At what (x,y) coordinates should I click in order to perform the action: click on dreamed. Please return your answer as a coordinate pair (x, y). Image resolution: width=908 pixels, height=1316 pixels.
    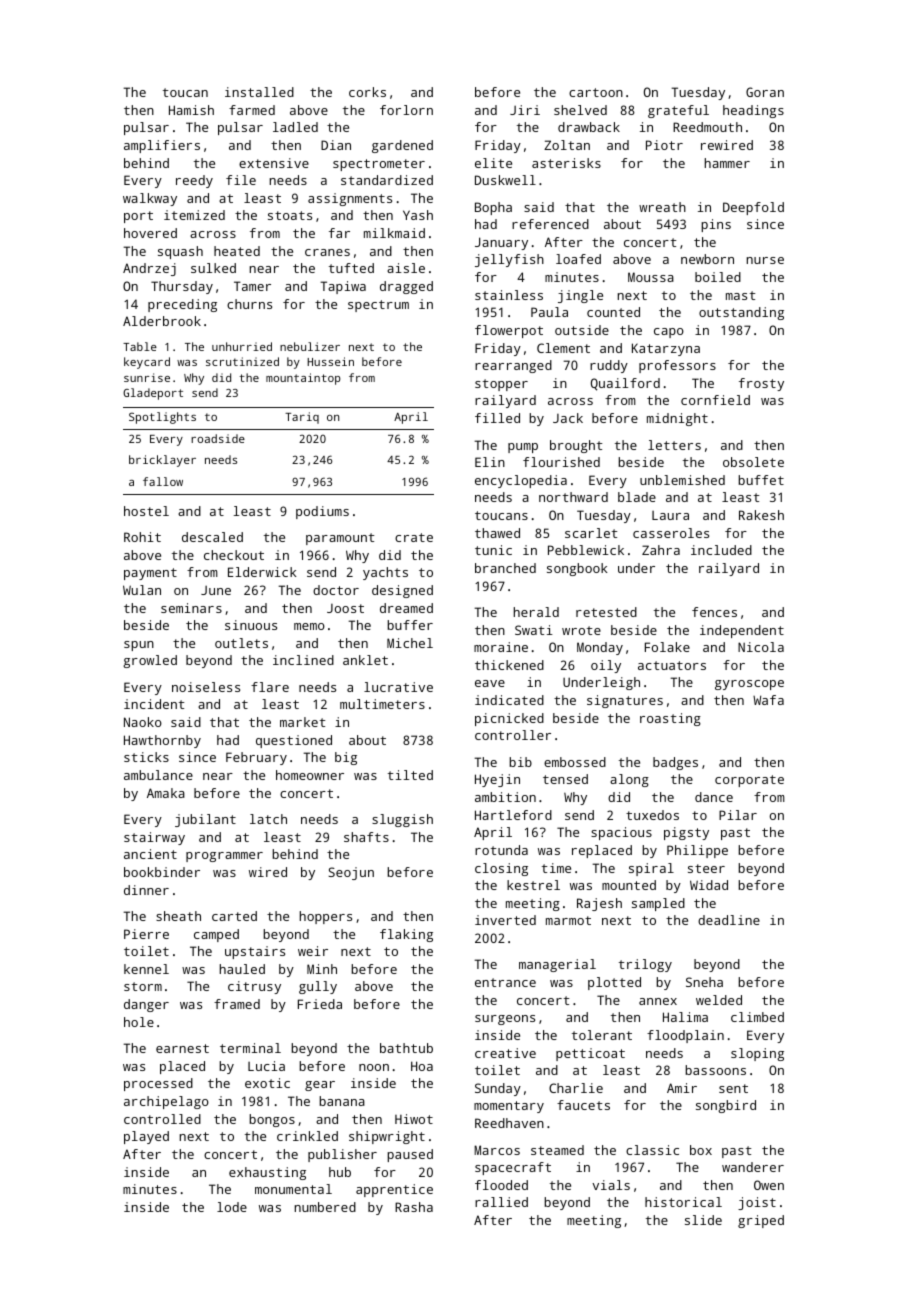
    Looking at the image, I should click on (406, 608).
